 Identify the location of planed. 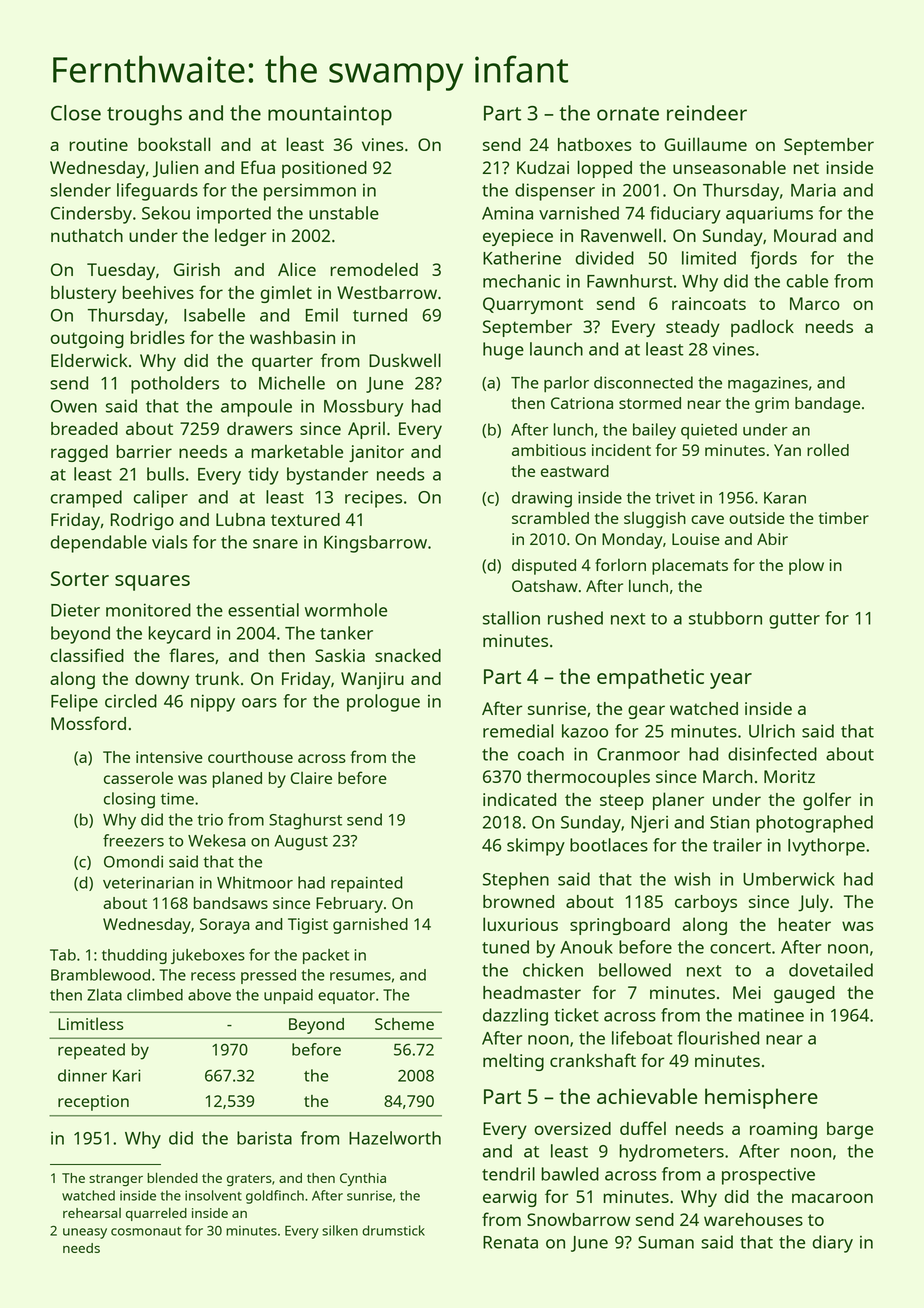
(237, 779).
